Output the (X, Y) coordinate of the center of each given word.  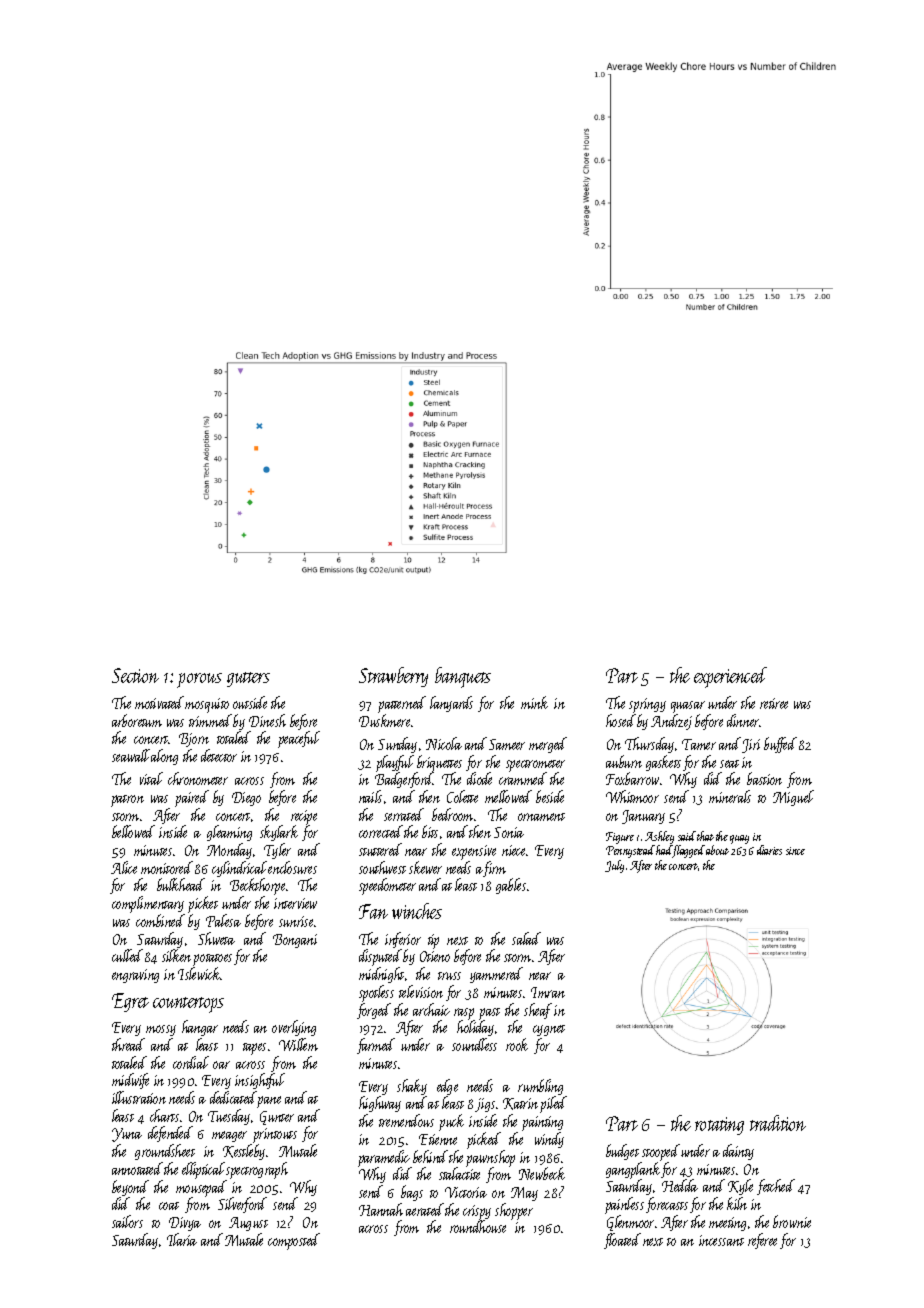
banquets (463, 677)
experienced (730, 677)
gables (511, 886)
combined (160, 920)
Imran (548, 992)
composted (294, 1241)
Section (135, 675)
